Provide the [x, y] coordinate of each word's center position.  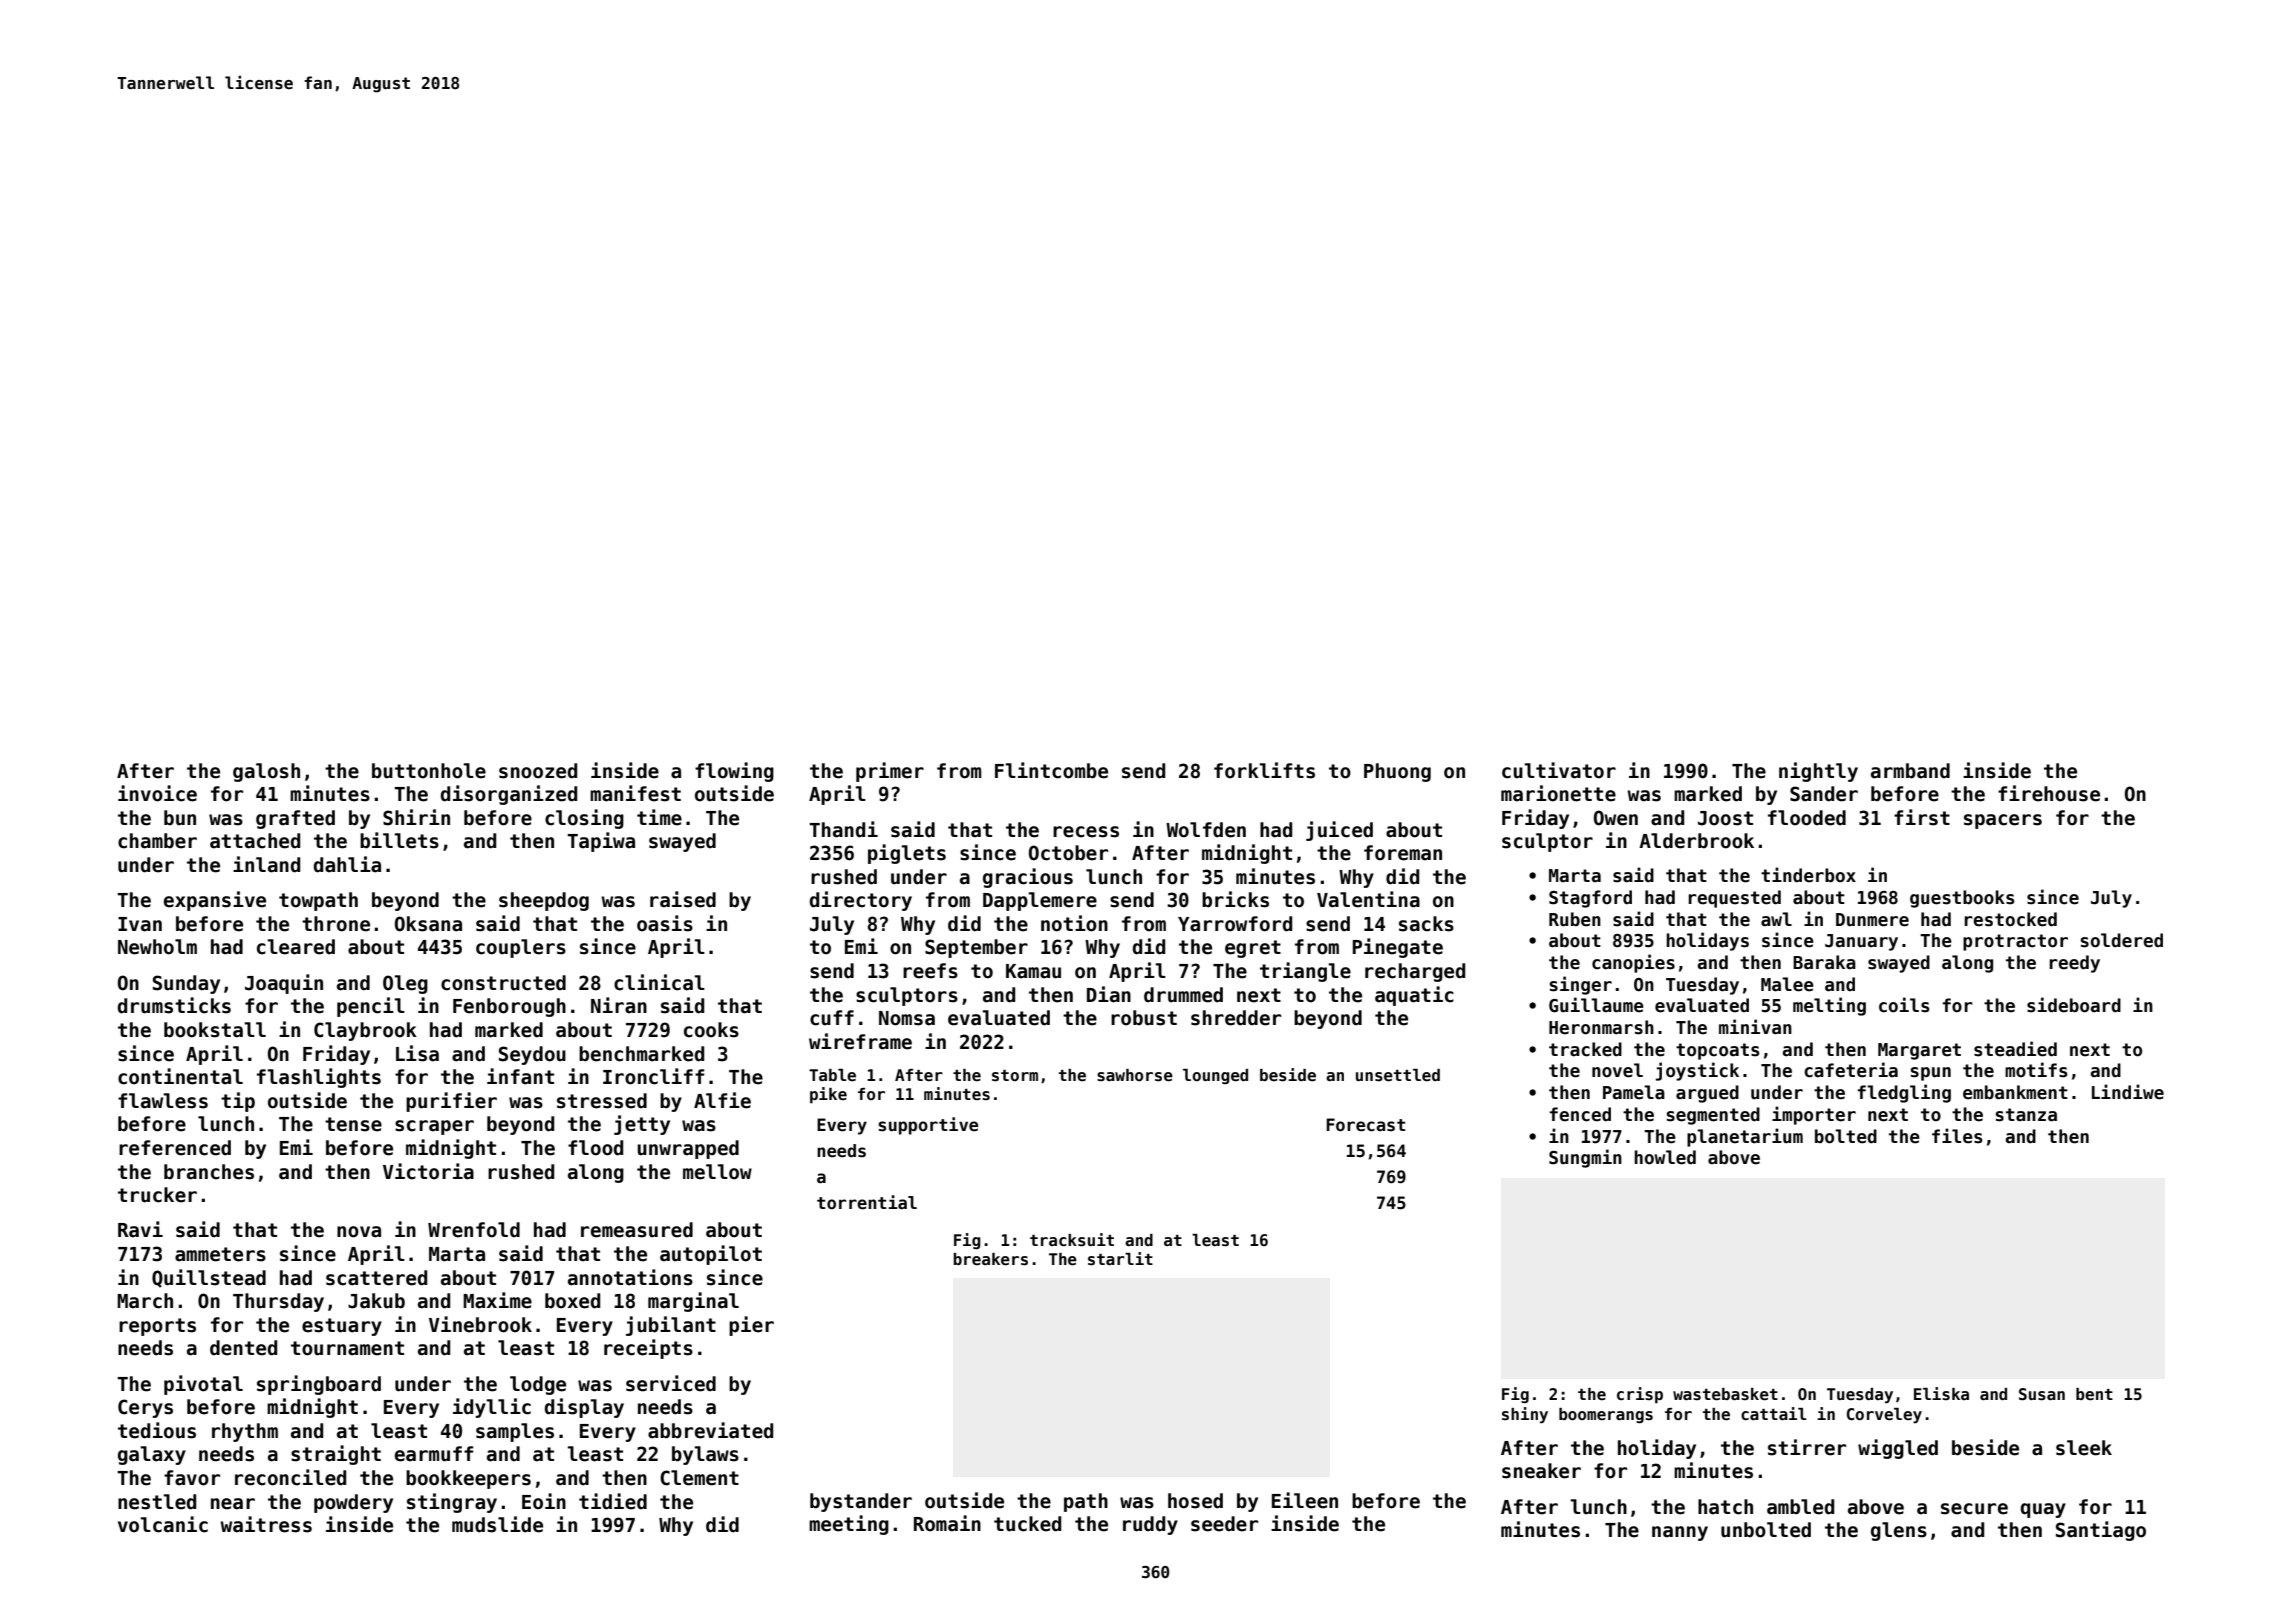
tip [238, 1102]
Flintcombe [1051, 770]
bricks [1235, 899]
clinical [659, 982]
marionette [1558, 793]
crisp [1640, 1395]
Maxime [497, 1300]
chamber [157, 841]
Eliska [1941, 1394]
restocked [2010, 919]
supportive [928, 1126]
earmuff [434, 1454]
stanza [2026, 1115]
